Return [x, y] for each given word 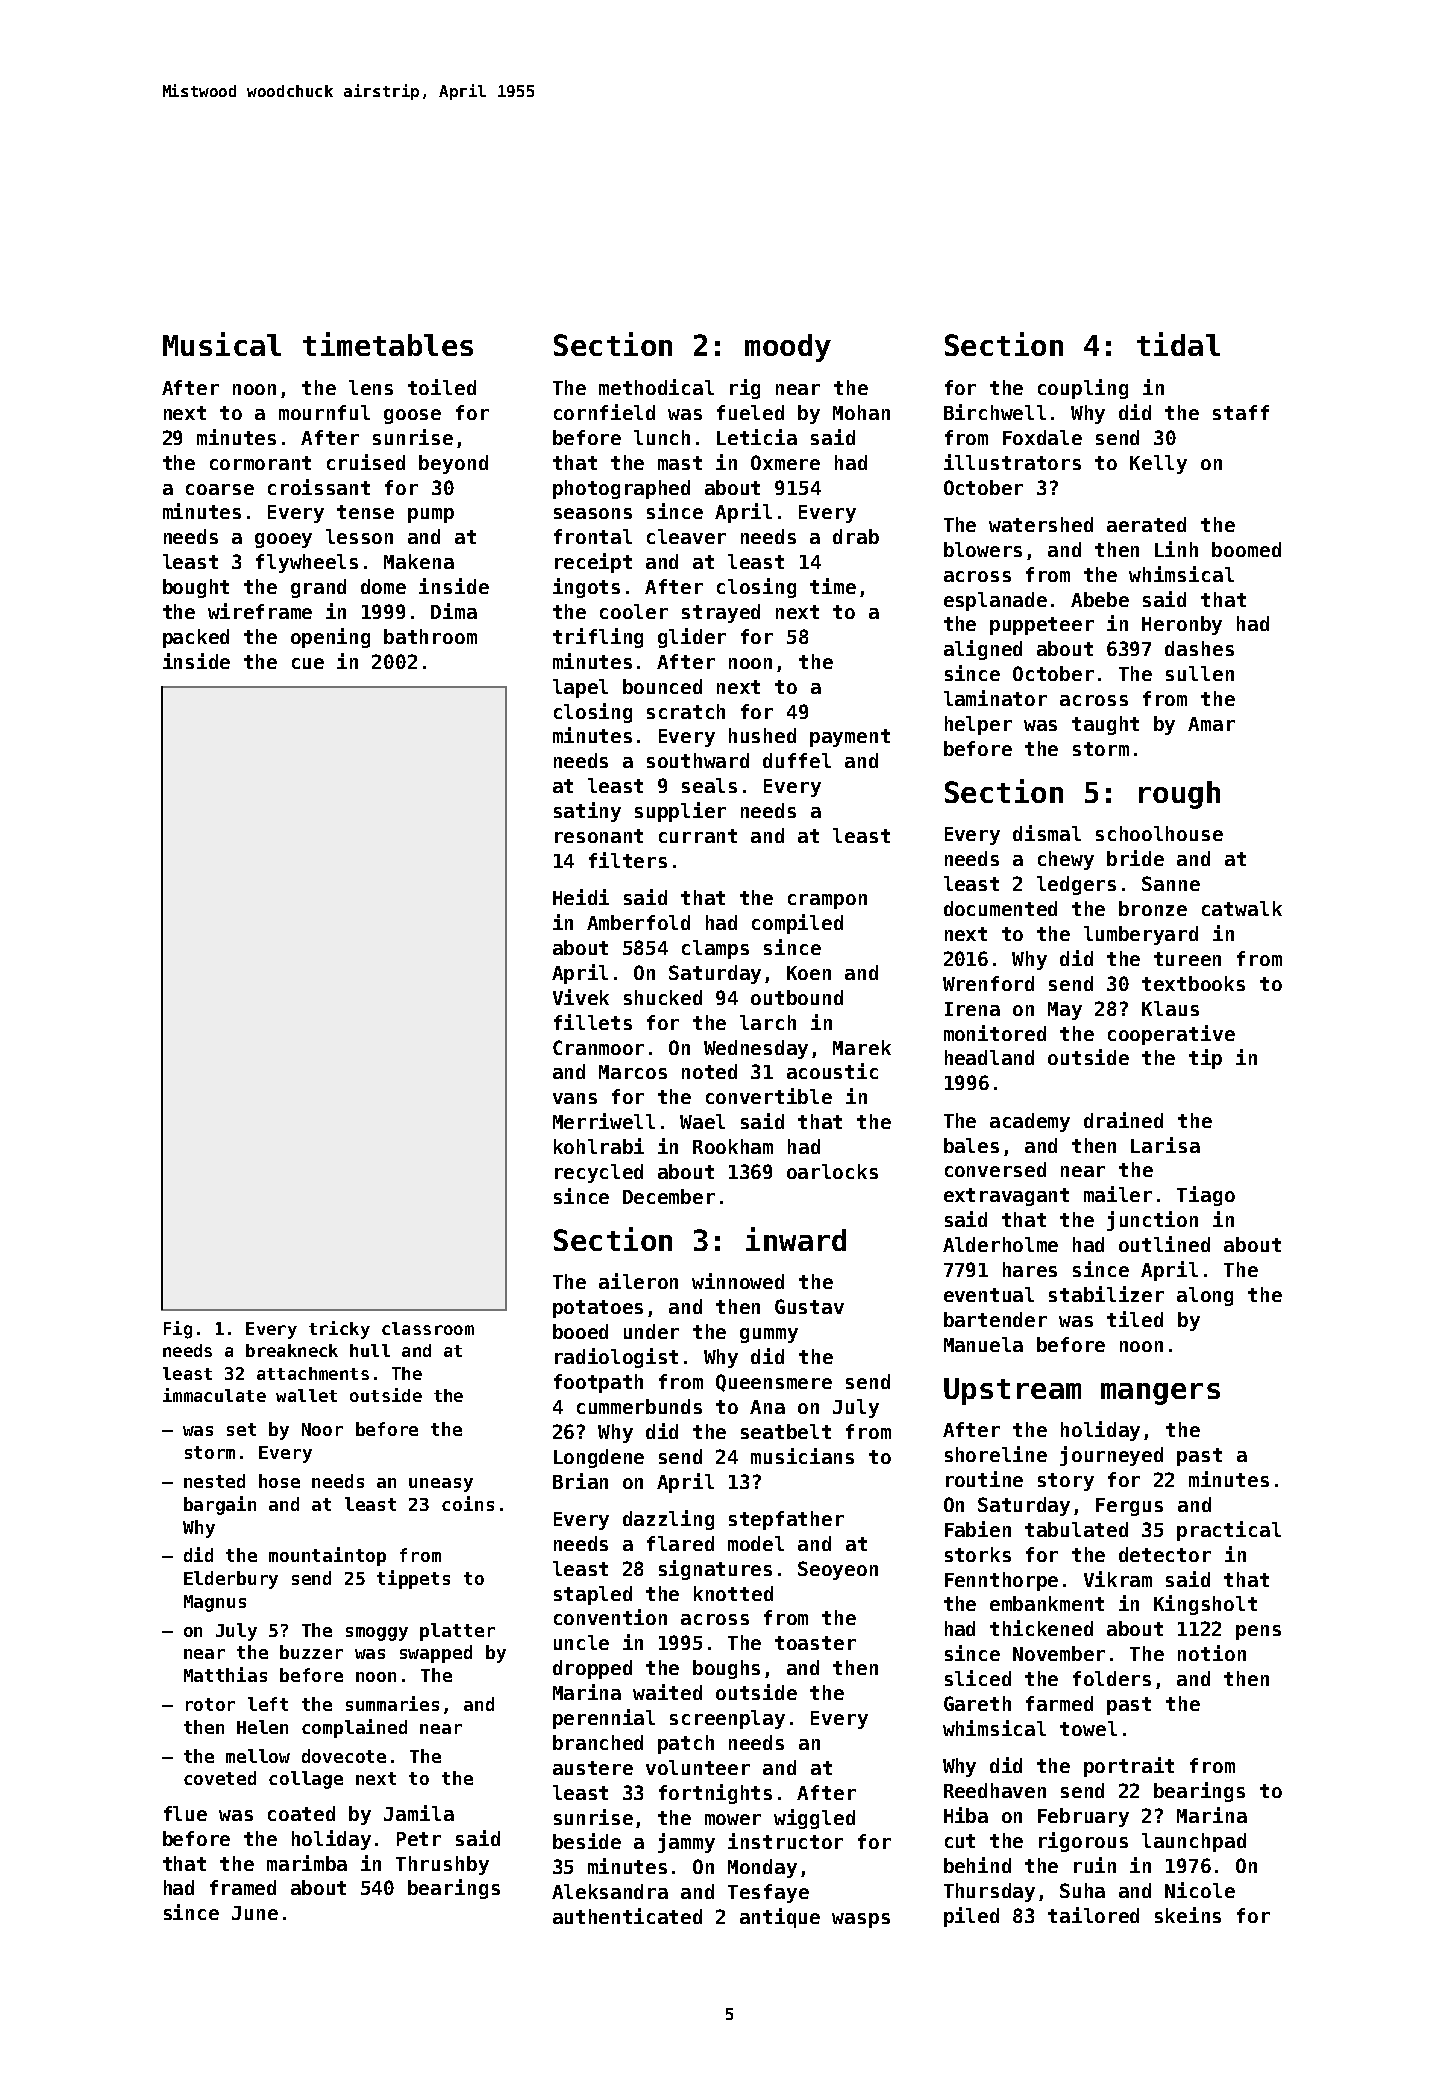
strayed [721, 613]
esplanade [995, 601]
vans [575, 1098]
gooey [283, 540]
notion [1212, 1653]
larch [768, 1022]
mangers [1160, 1394]
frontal [593, 536]
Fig [178, 1330]
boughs [726, 1669]
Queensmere [774, 1383]
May [1065, 1011]
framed [243, 1887]
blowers [983, 549]
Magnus [215, 1603]
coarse [220, 489]
